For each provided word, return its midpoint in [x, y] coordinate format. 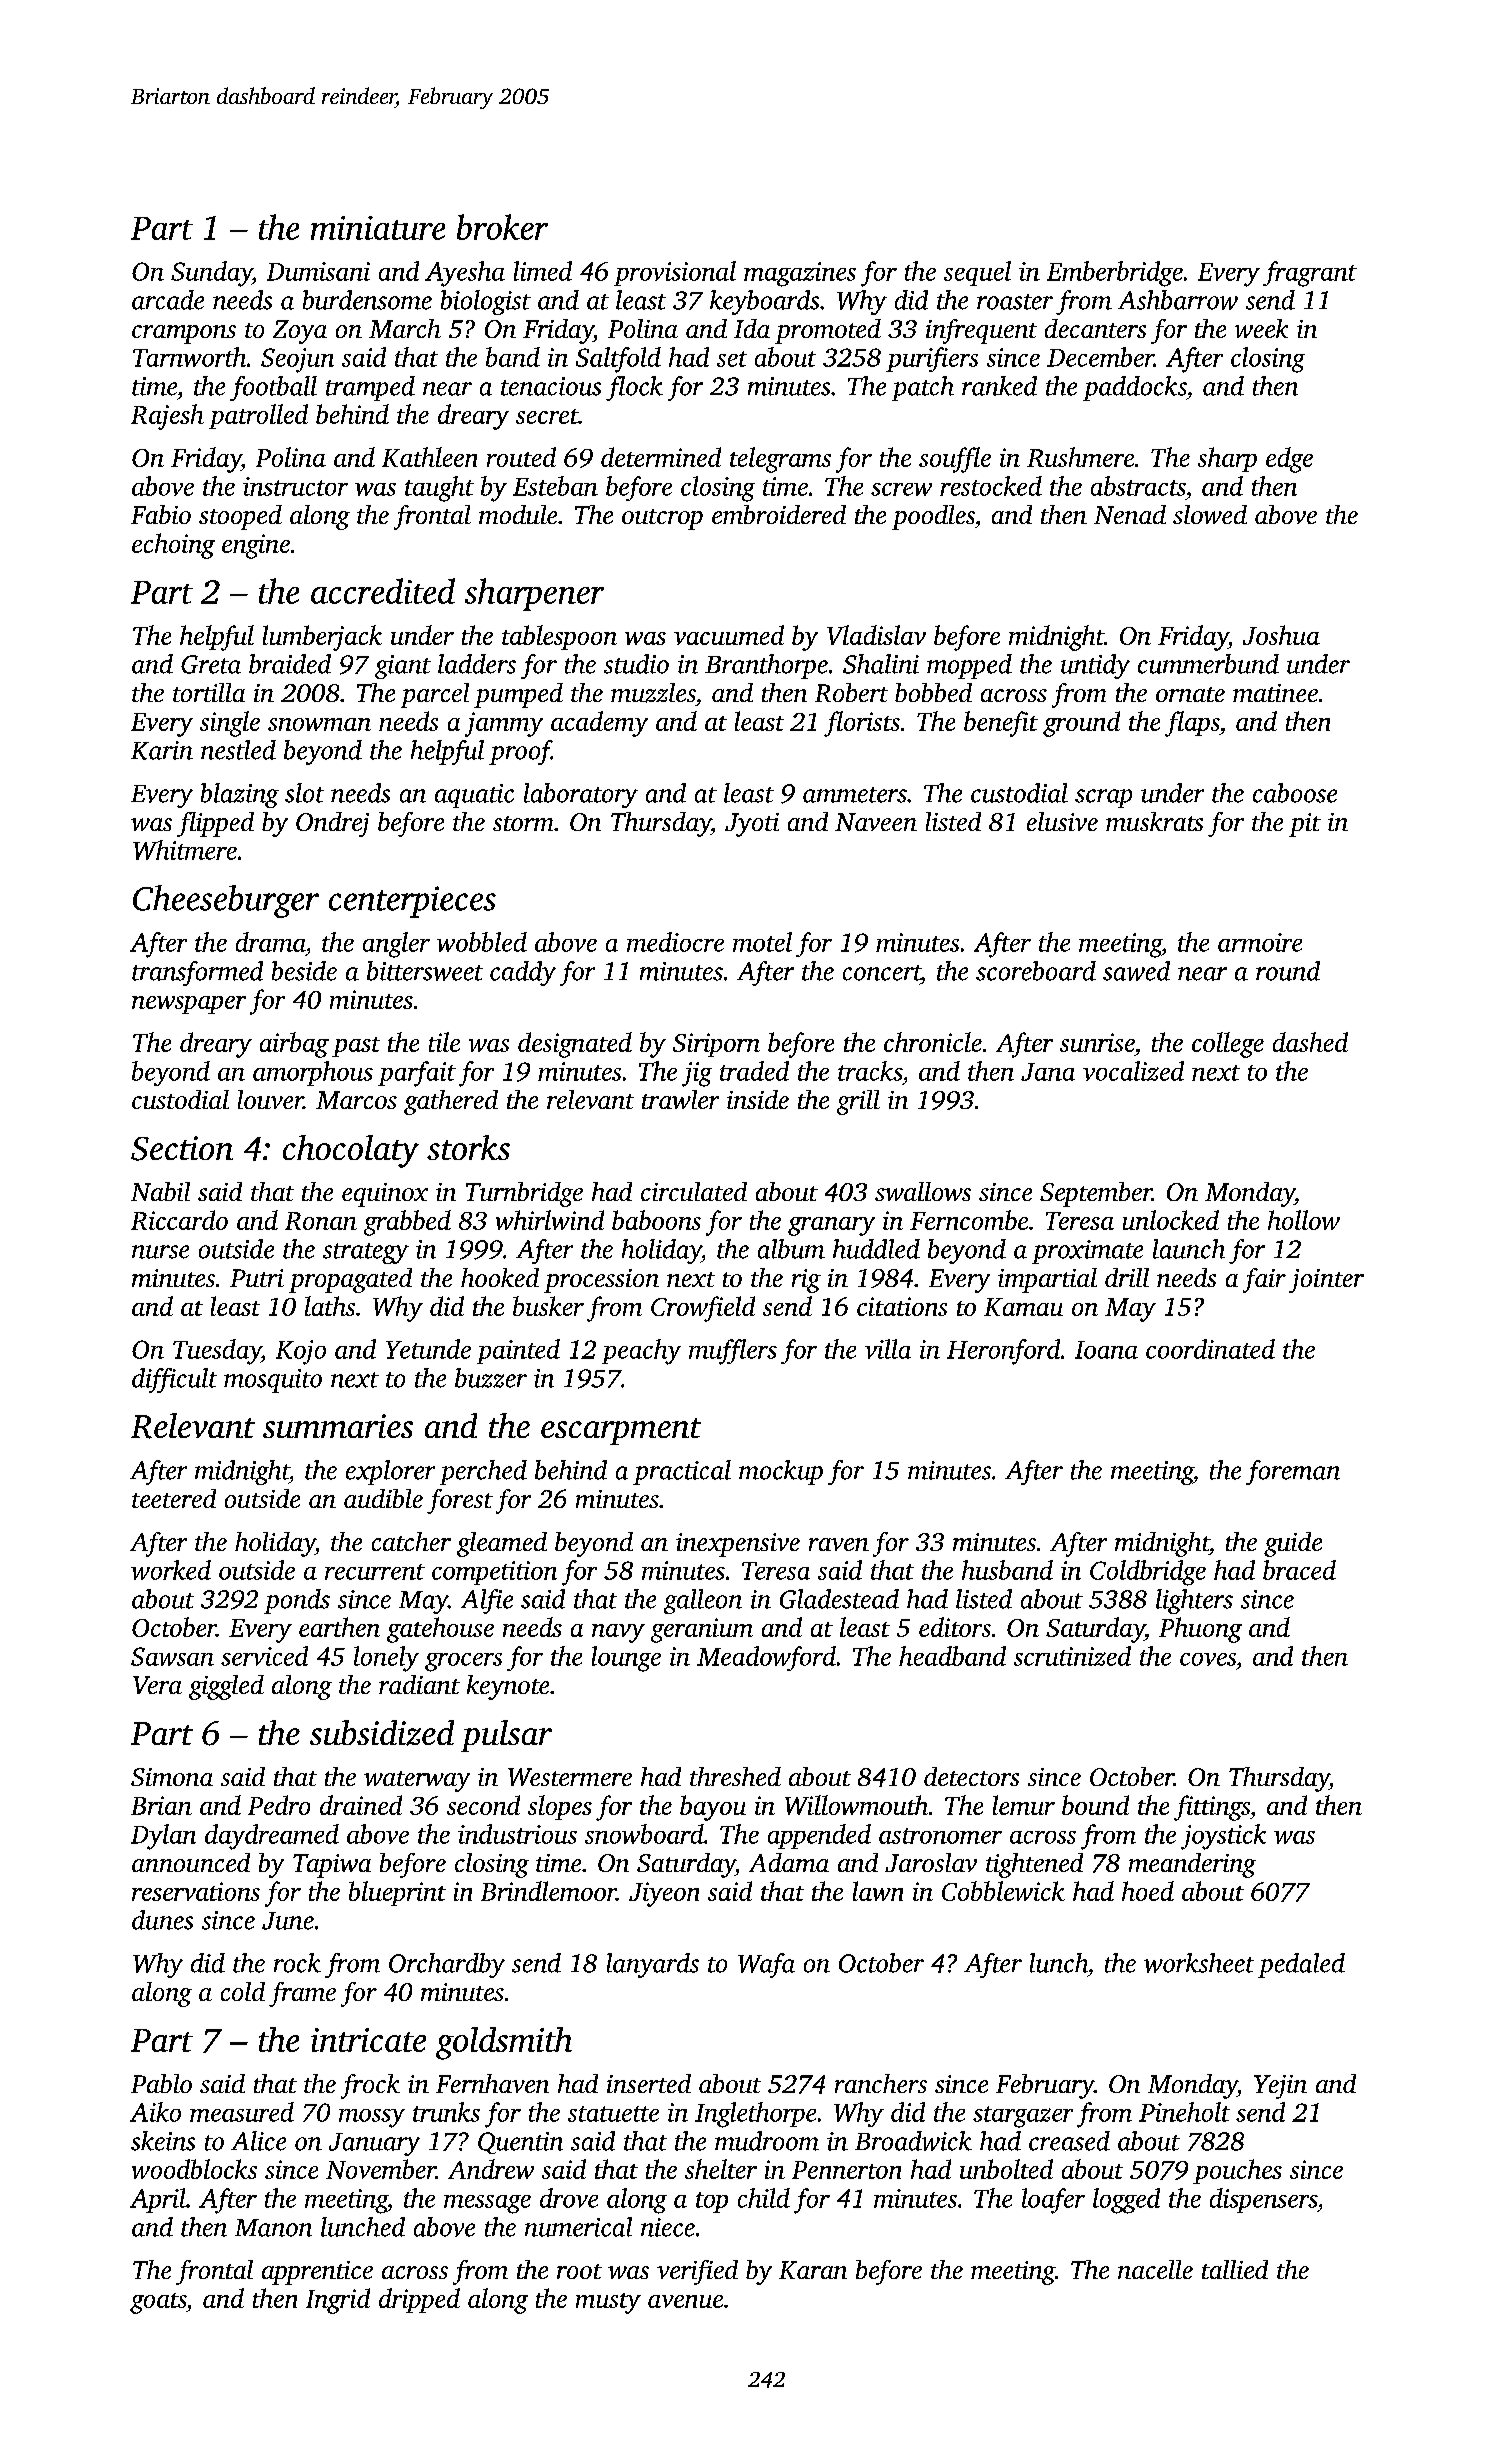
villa [888, 1349]
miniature [378, 228]
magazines [800, 274]
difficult [174, 1380]
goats [158, 2303]
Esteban [555, 486]
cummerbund [1208, 664]
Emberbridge [1115, 274]
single [230, 724]
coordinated [1210, 1349]
